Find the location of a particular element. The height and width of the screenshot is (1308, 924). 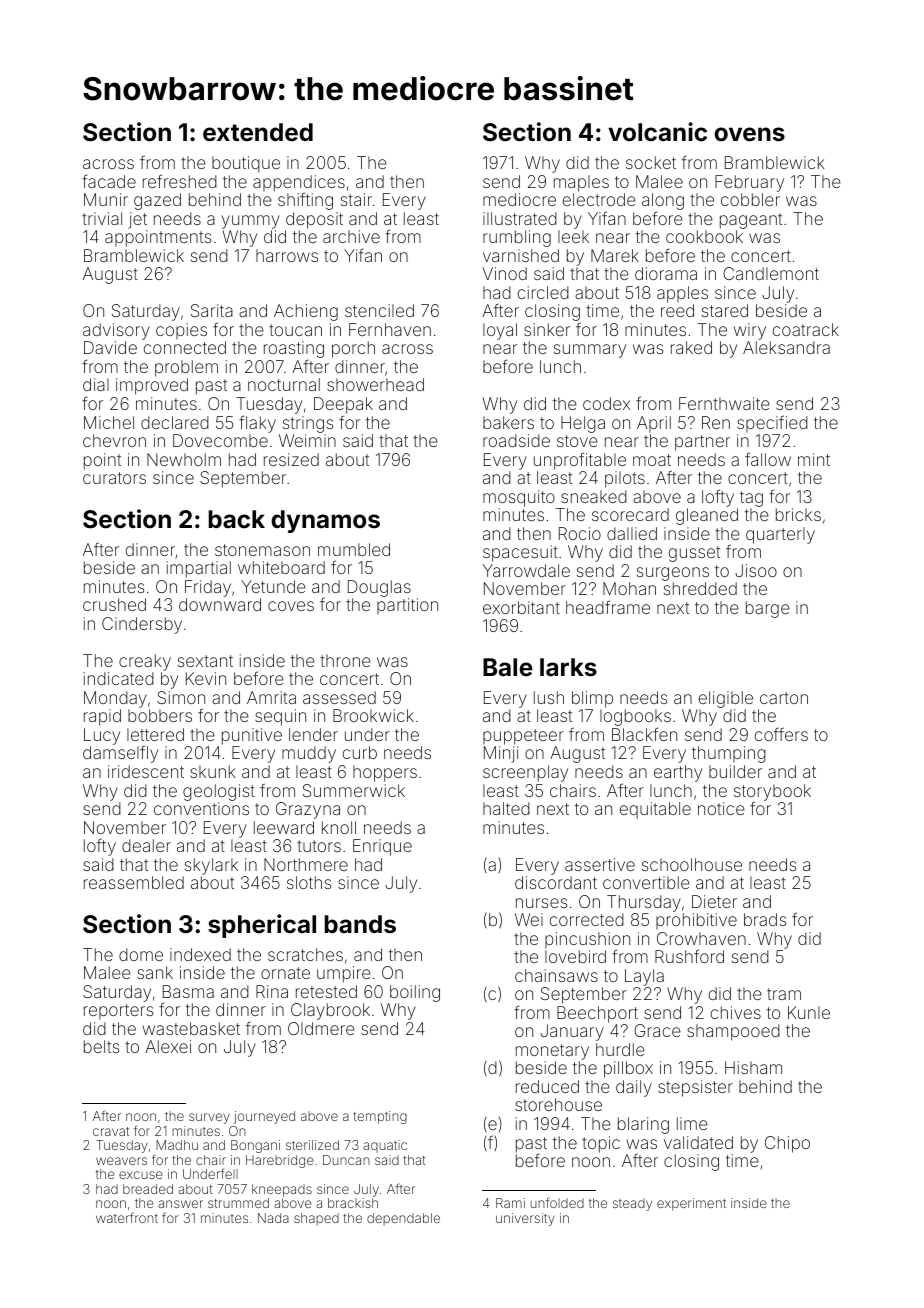

conventions is located at coordinates (201, 808).
